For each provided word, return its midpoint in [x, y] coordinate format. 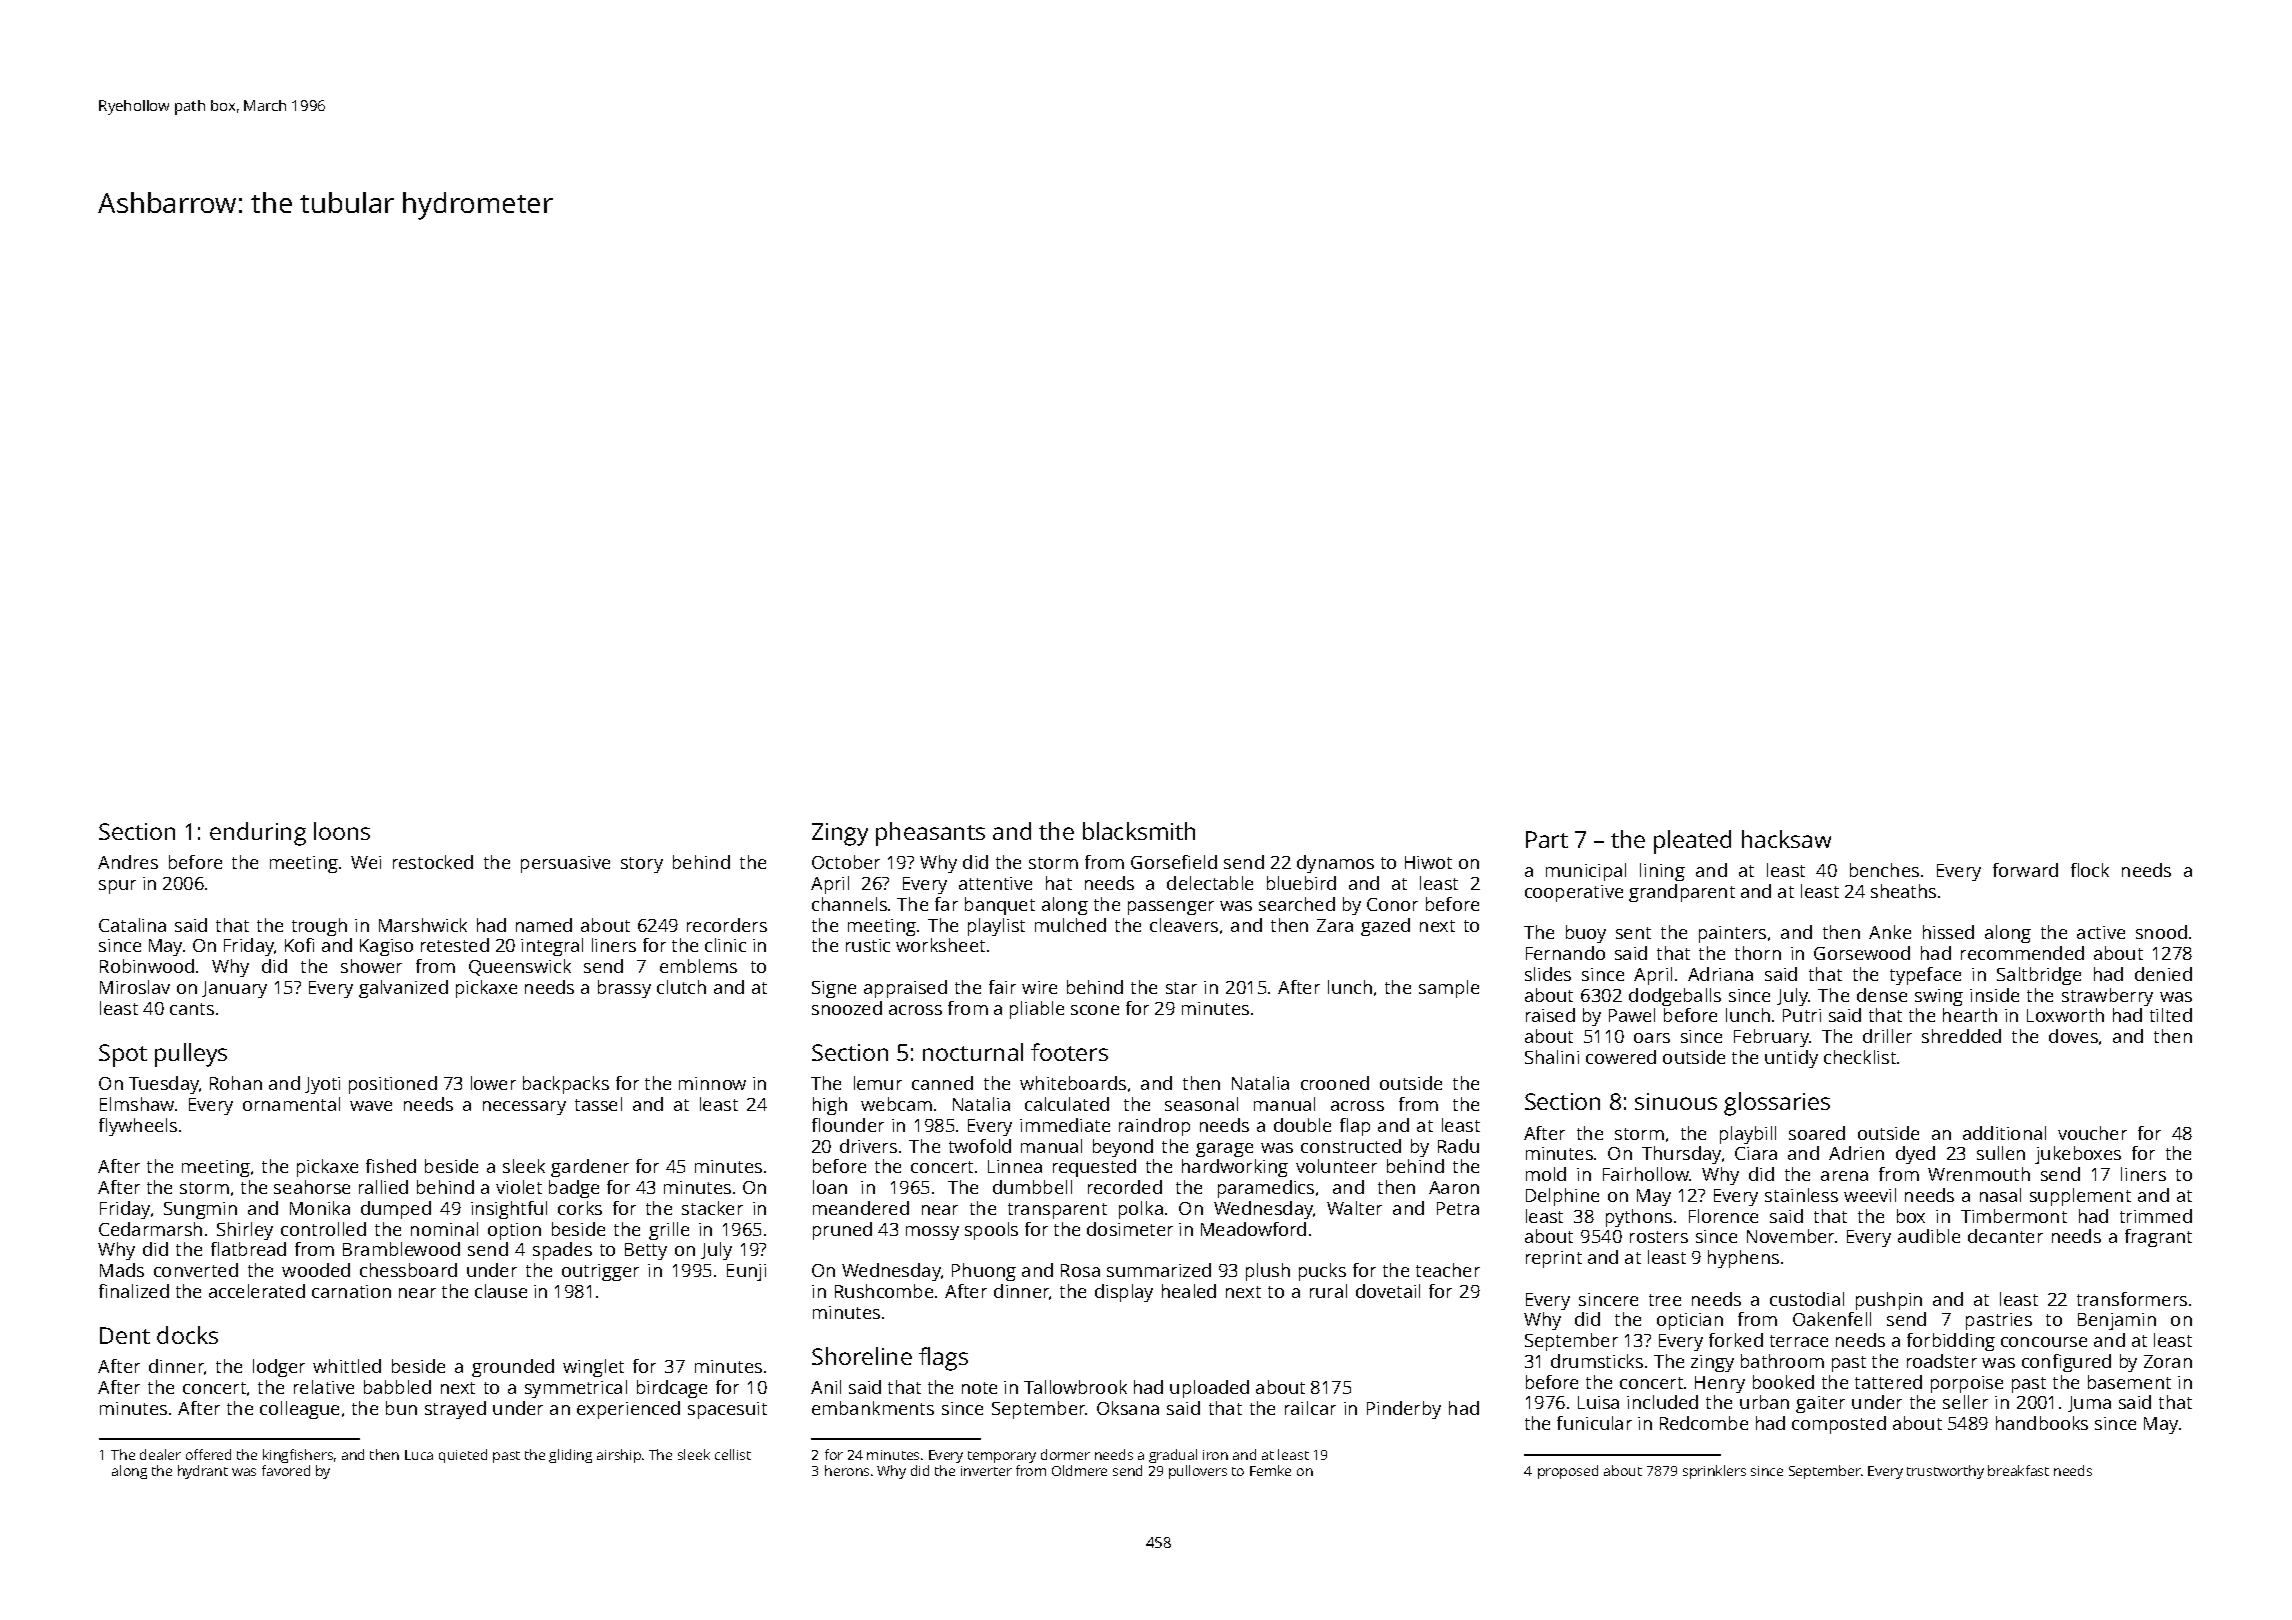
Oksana [1128, 1408]
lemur [878, 1083]
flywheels [138, 1127]
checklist [1860, 1057]
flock [2090, 870]
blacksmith [1139, 831]
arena [1844, 1176]
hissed [1948, 932]
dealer [160, 1454]
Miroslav [135, 987]
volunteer [1336, 1166]
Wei [366, 862]
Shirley [245, 1231]
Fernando [1565, 953]
